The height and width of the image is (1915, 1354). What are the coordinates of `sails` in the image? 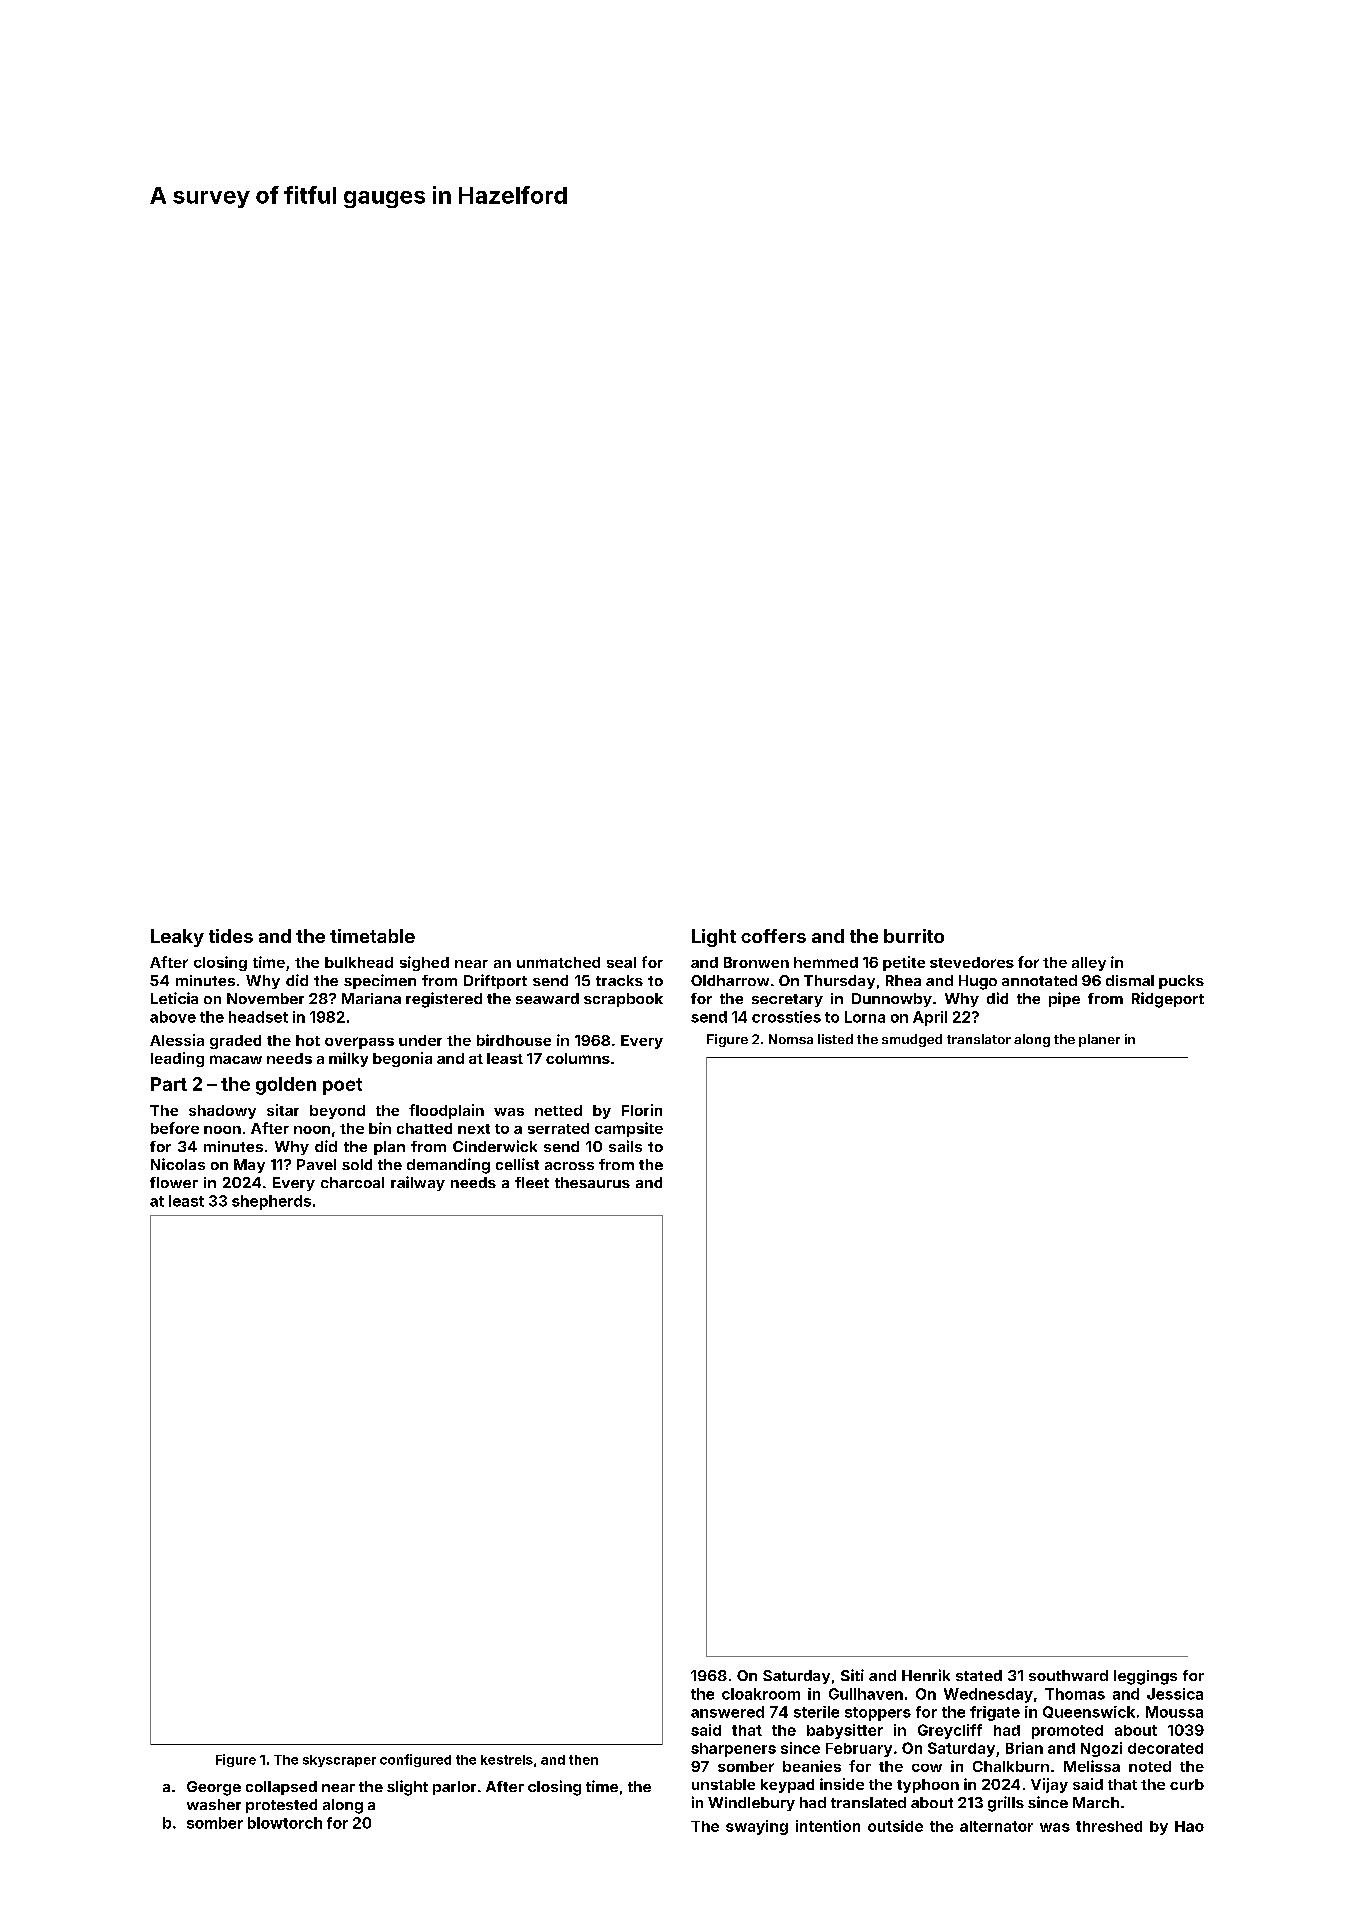 It's located at (625, 1146).
